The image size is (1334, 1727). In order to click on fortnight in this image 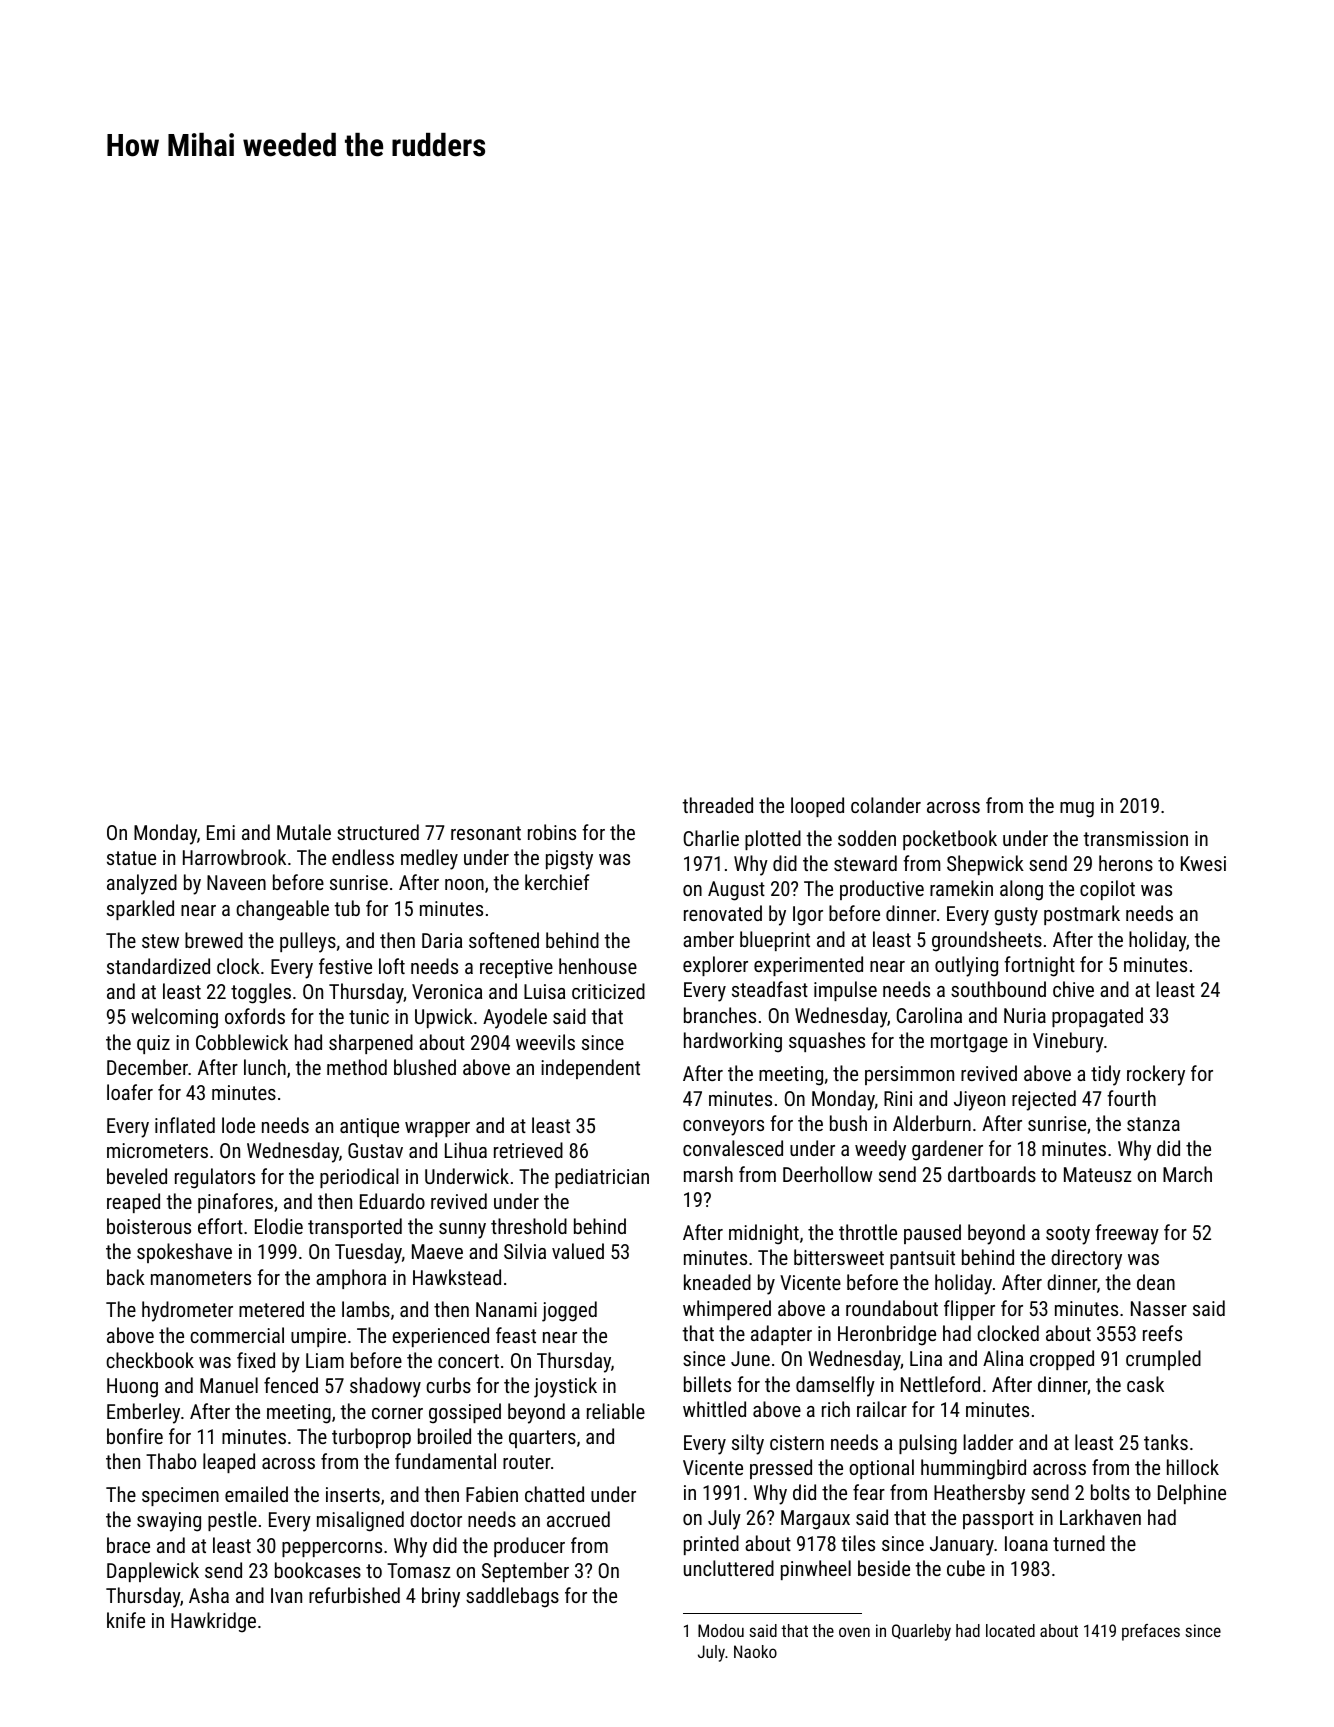, I will do `click(1039, 966)`.
